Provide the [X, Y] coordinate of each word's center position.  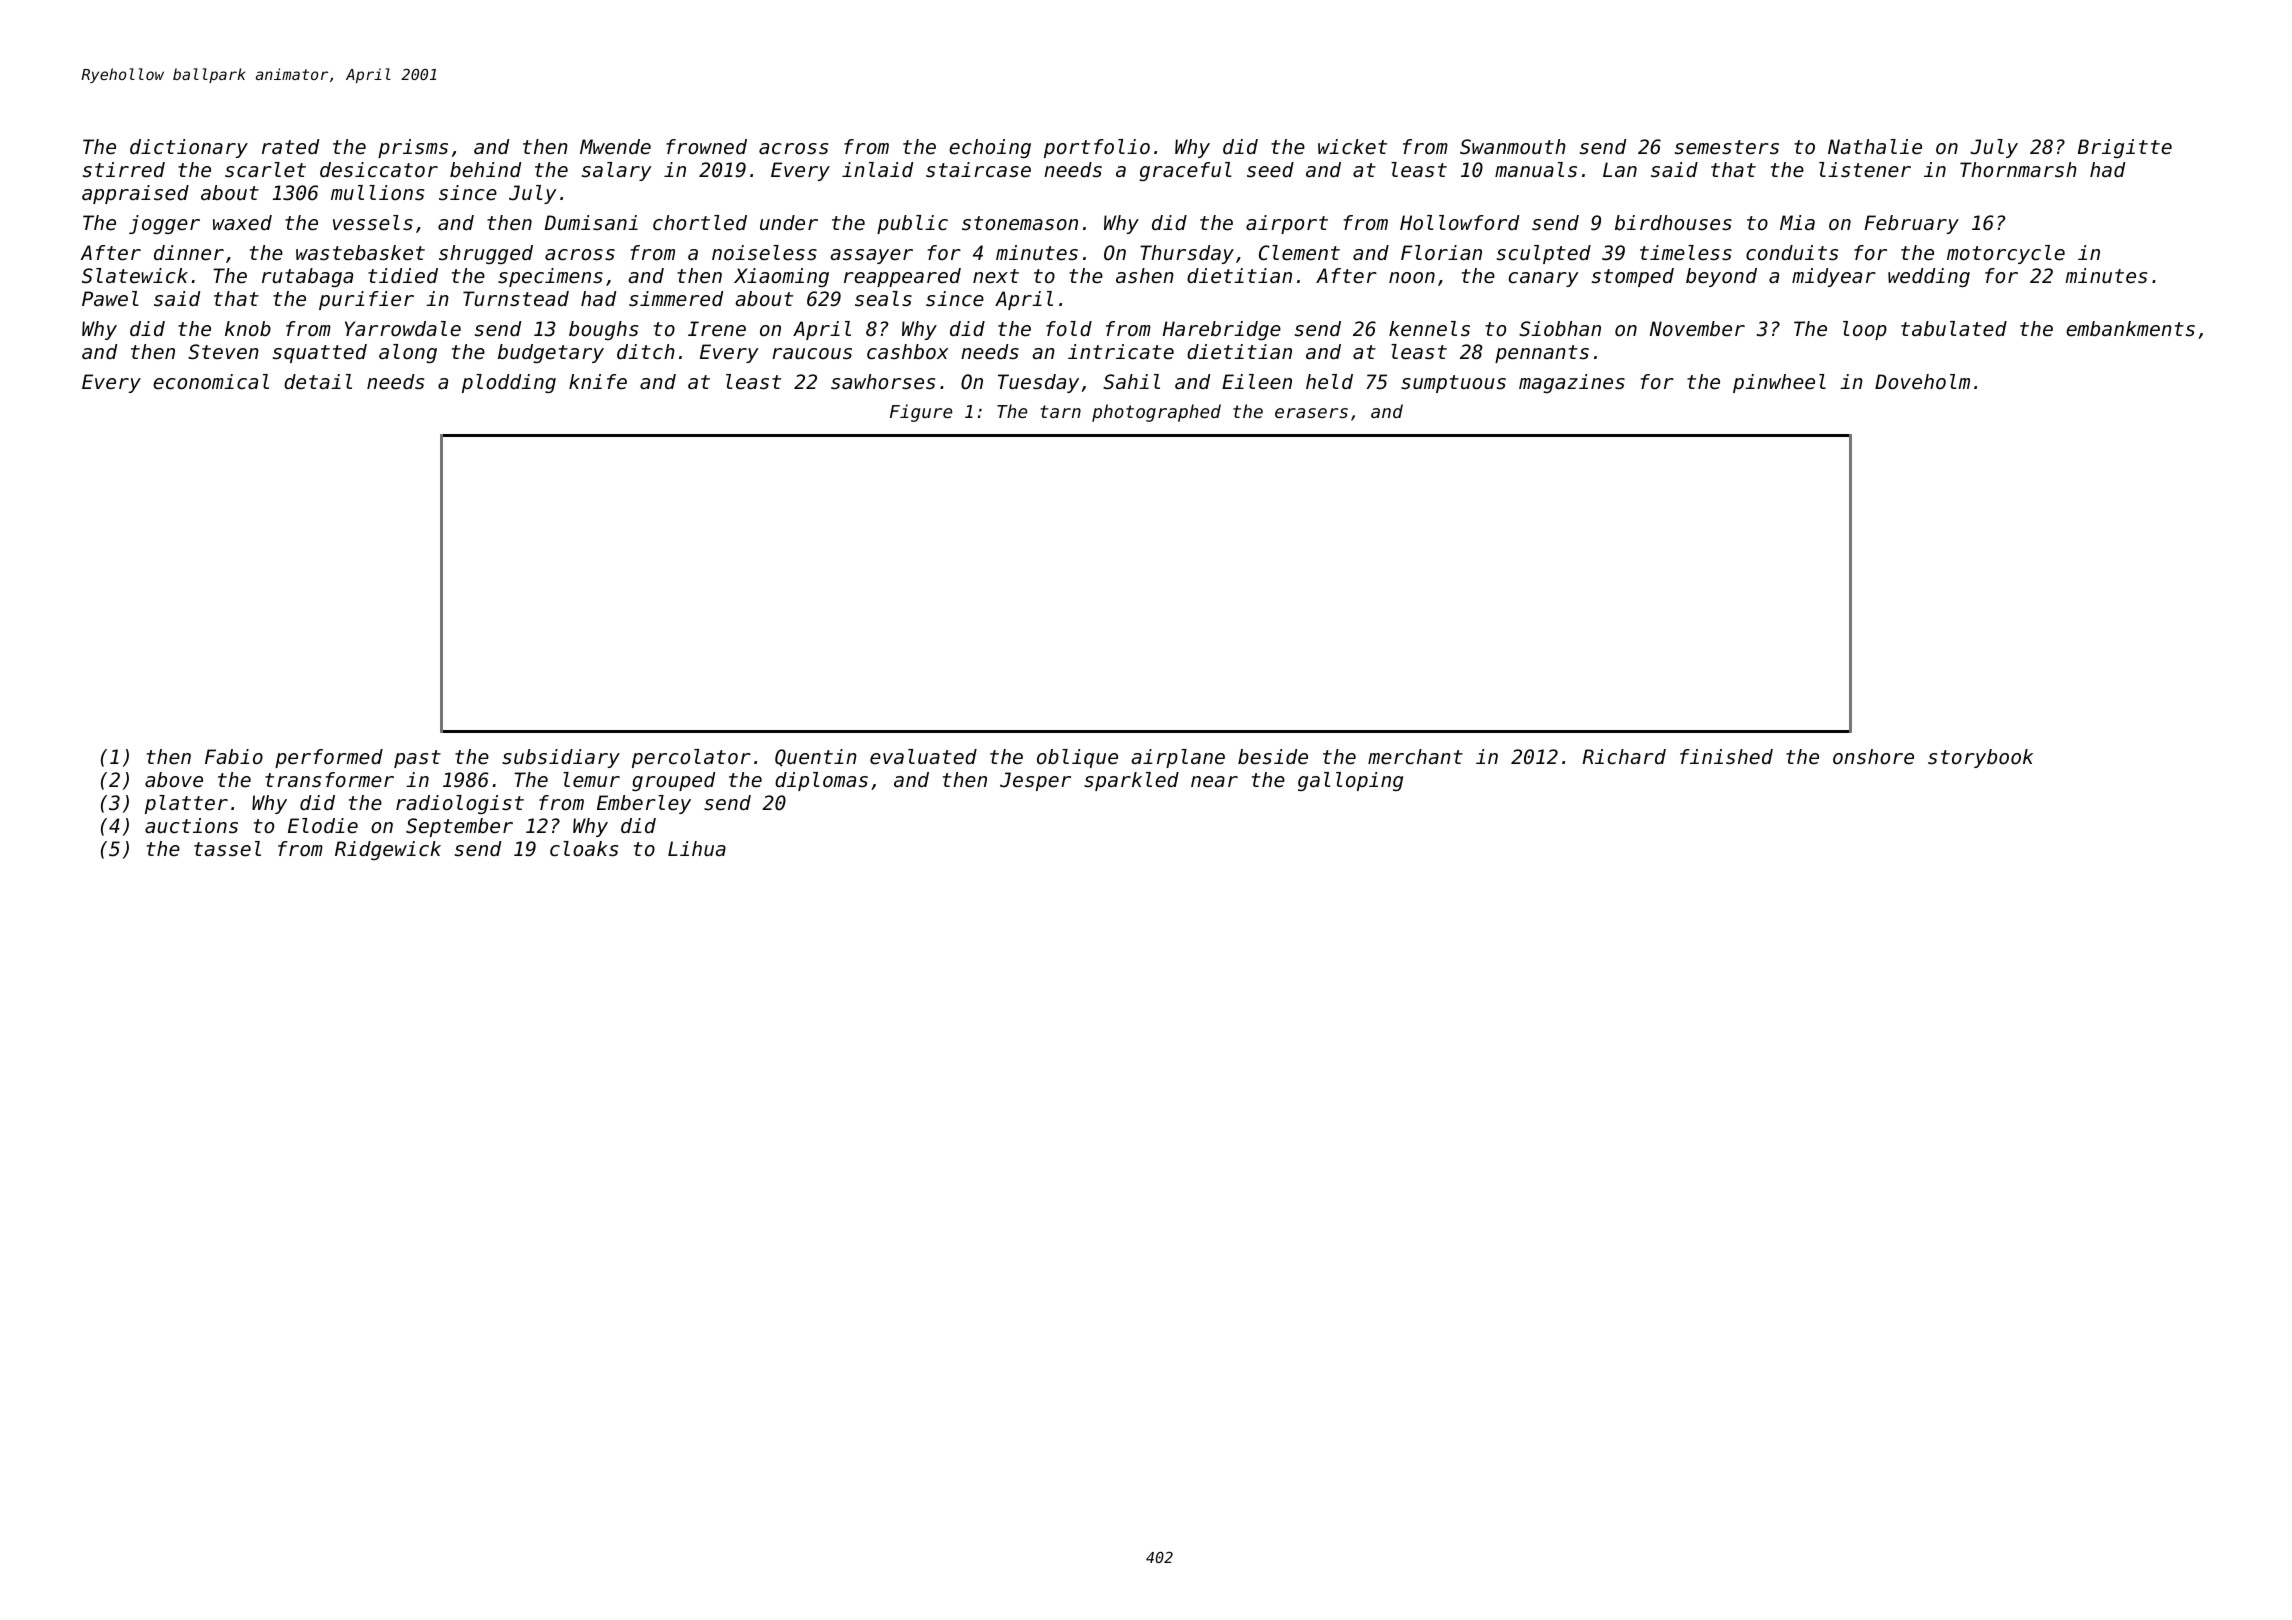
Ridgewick [388, 850]
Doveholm [1922, 382]
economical [211, 382]
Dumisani [591, 222]
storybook [1980, 758]
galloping [1350, 781]
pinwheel [1779, 383]
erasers [1311, 413]
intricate [1121, 352]
